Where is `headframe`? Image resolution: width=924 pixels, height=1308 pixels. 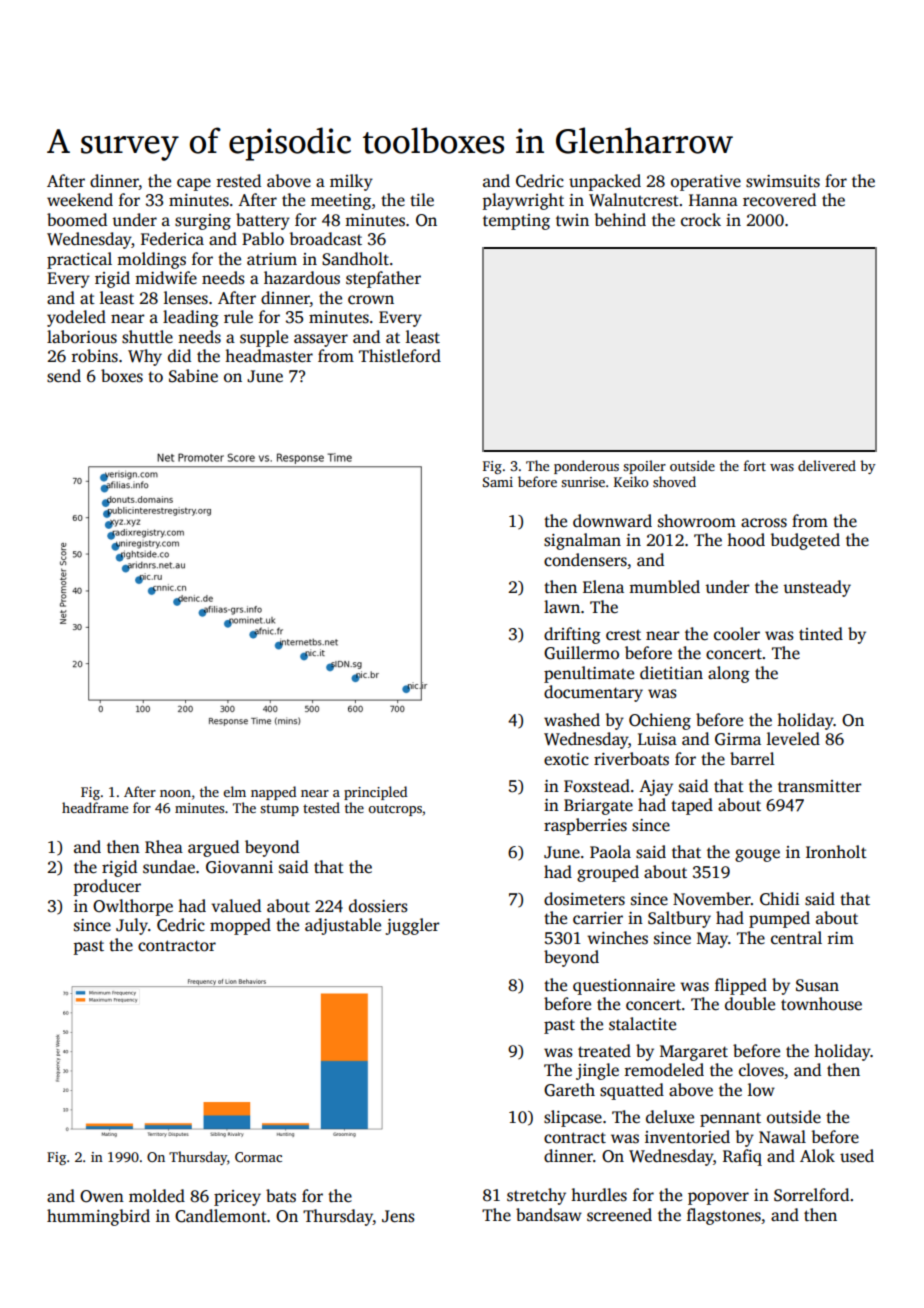
headframe is located at coordinates (95, 807).
